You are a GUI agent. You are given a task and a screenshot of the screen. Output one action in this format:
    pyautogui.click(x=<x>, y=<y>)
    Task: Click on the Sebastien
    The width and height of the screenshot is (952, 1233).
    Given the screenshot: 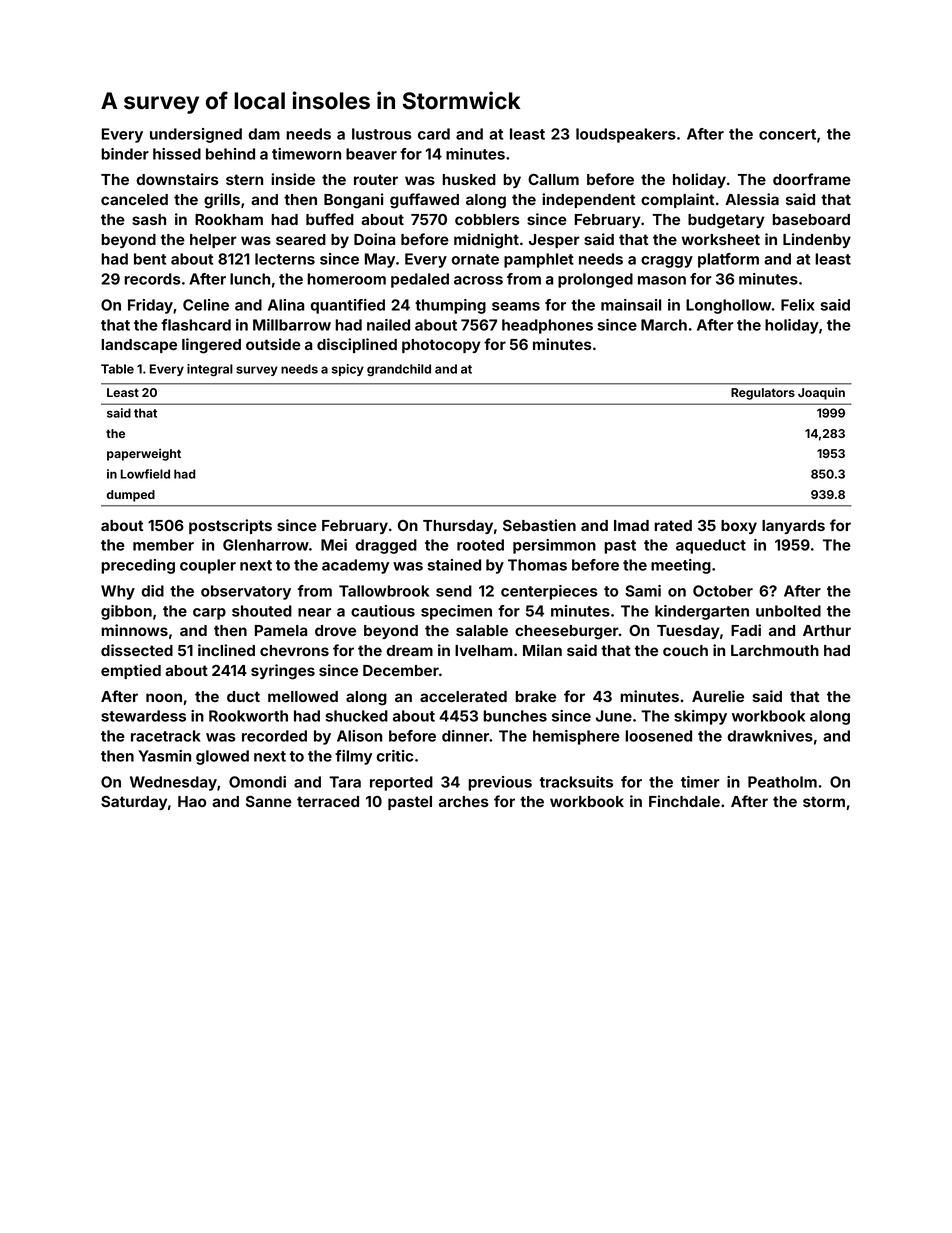 What is the action you would take?
    pyautogui.click(x=539, y=525)
